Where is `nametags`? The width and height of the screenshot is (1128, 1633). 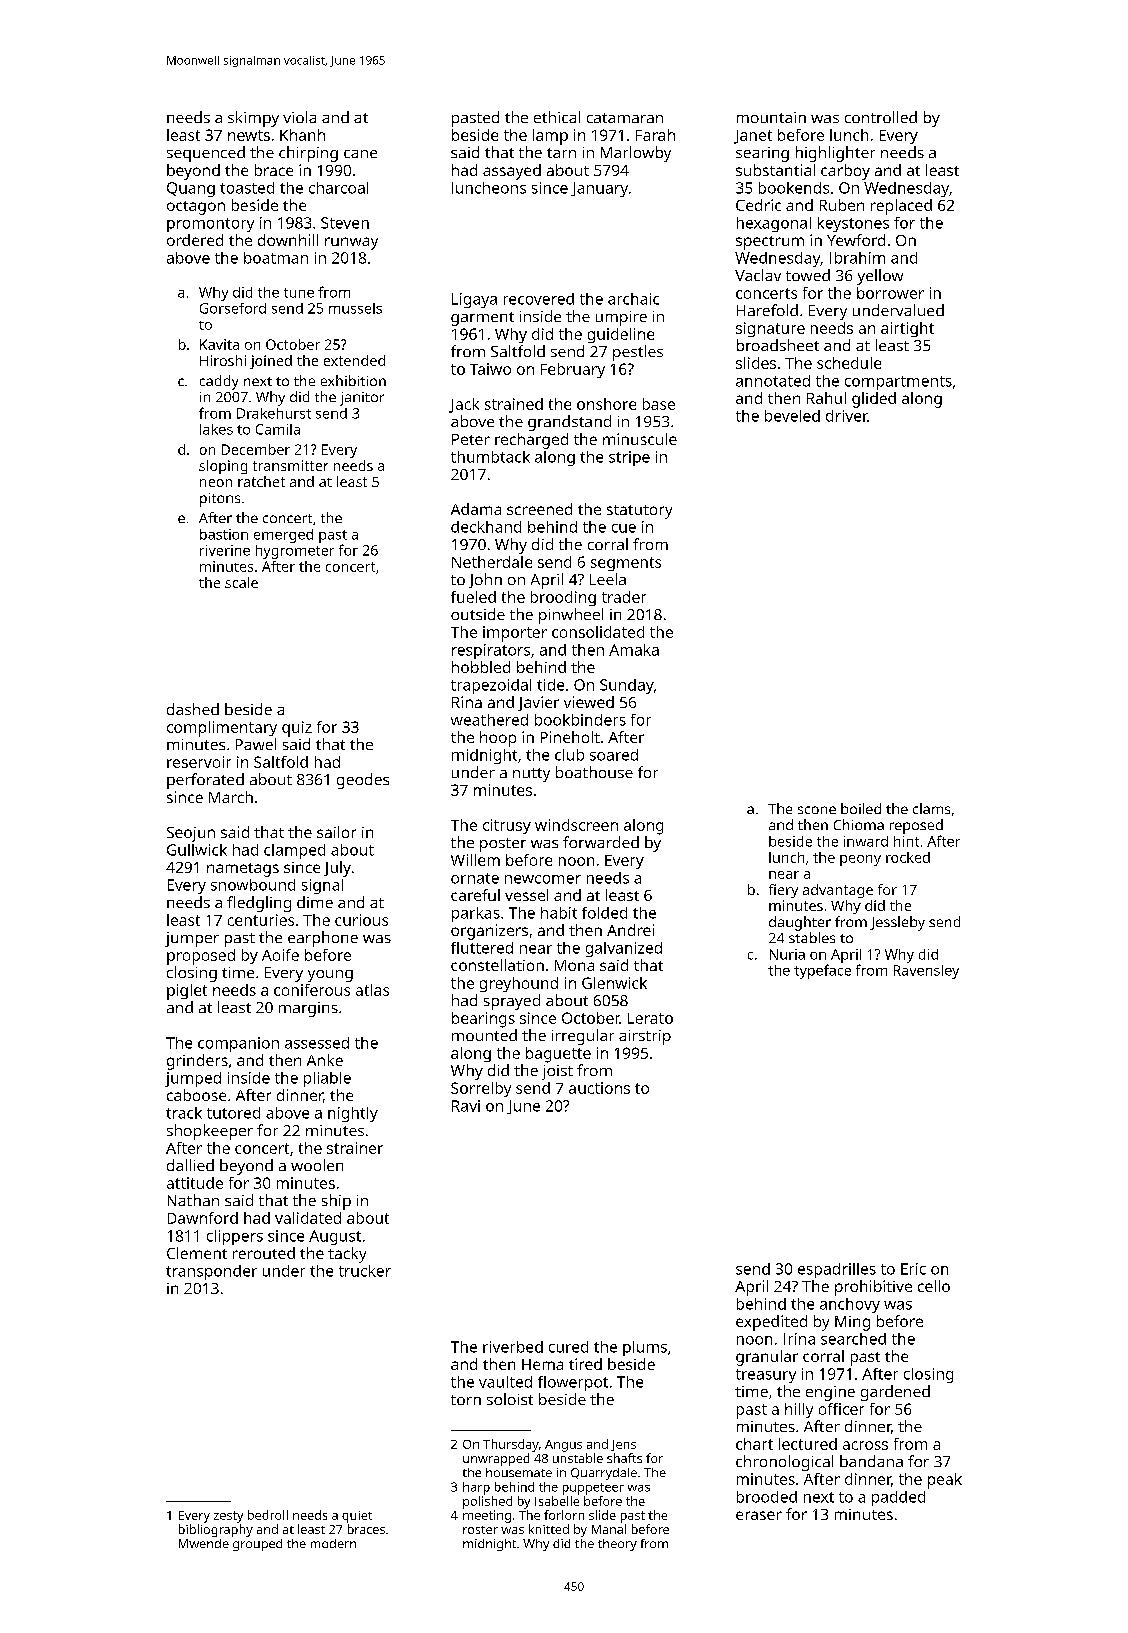
nametags is located at coordinates (243, 870).
